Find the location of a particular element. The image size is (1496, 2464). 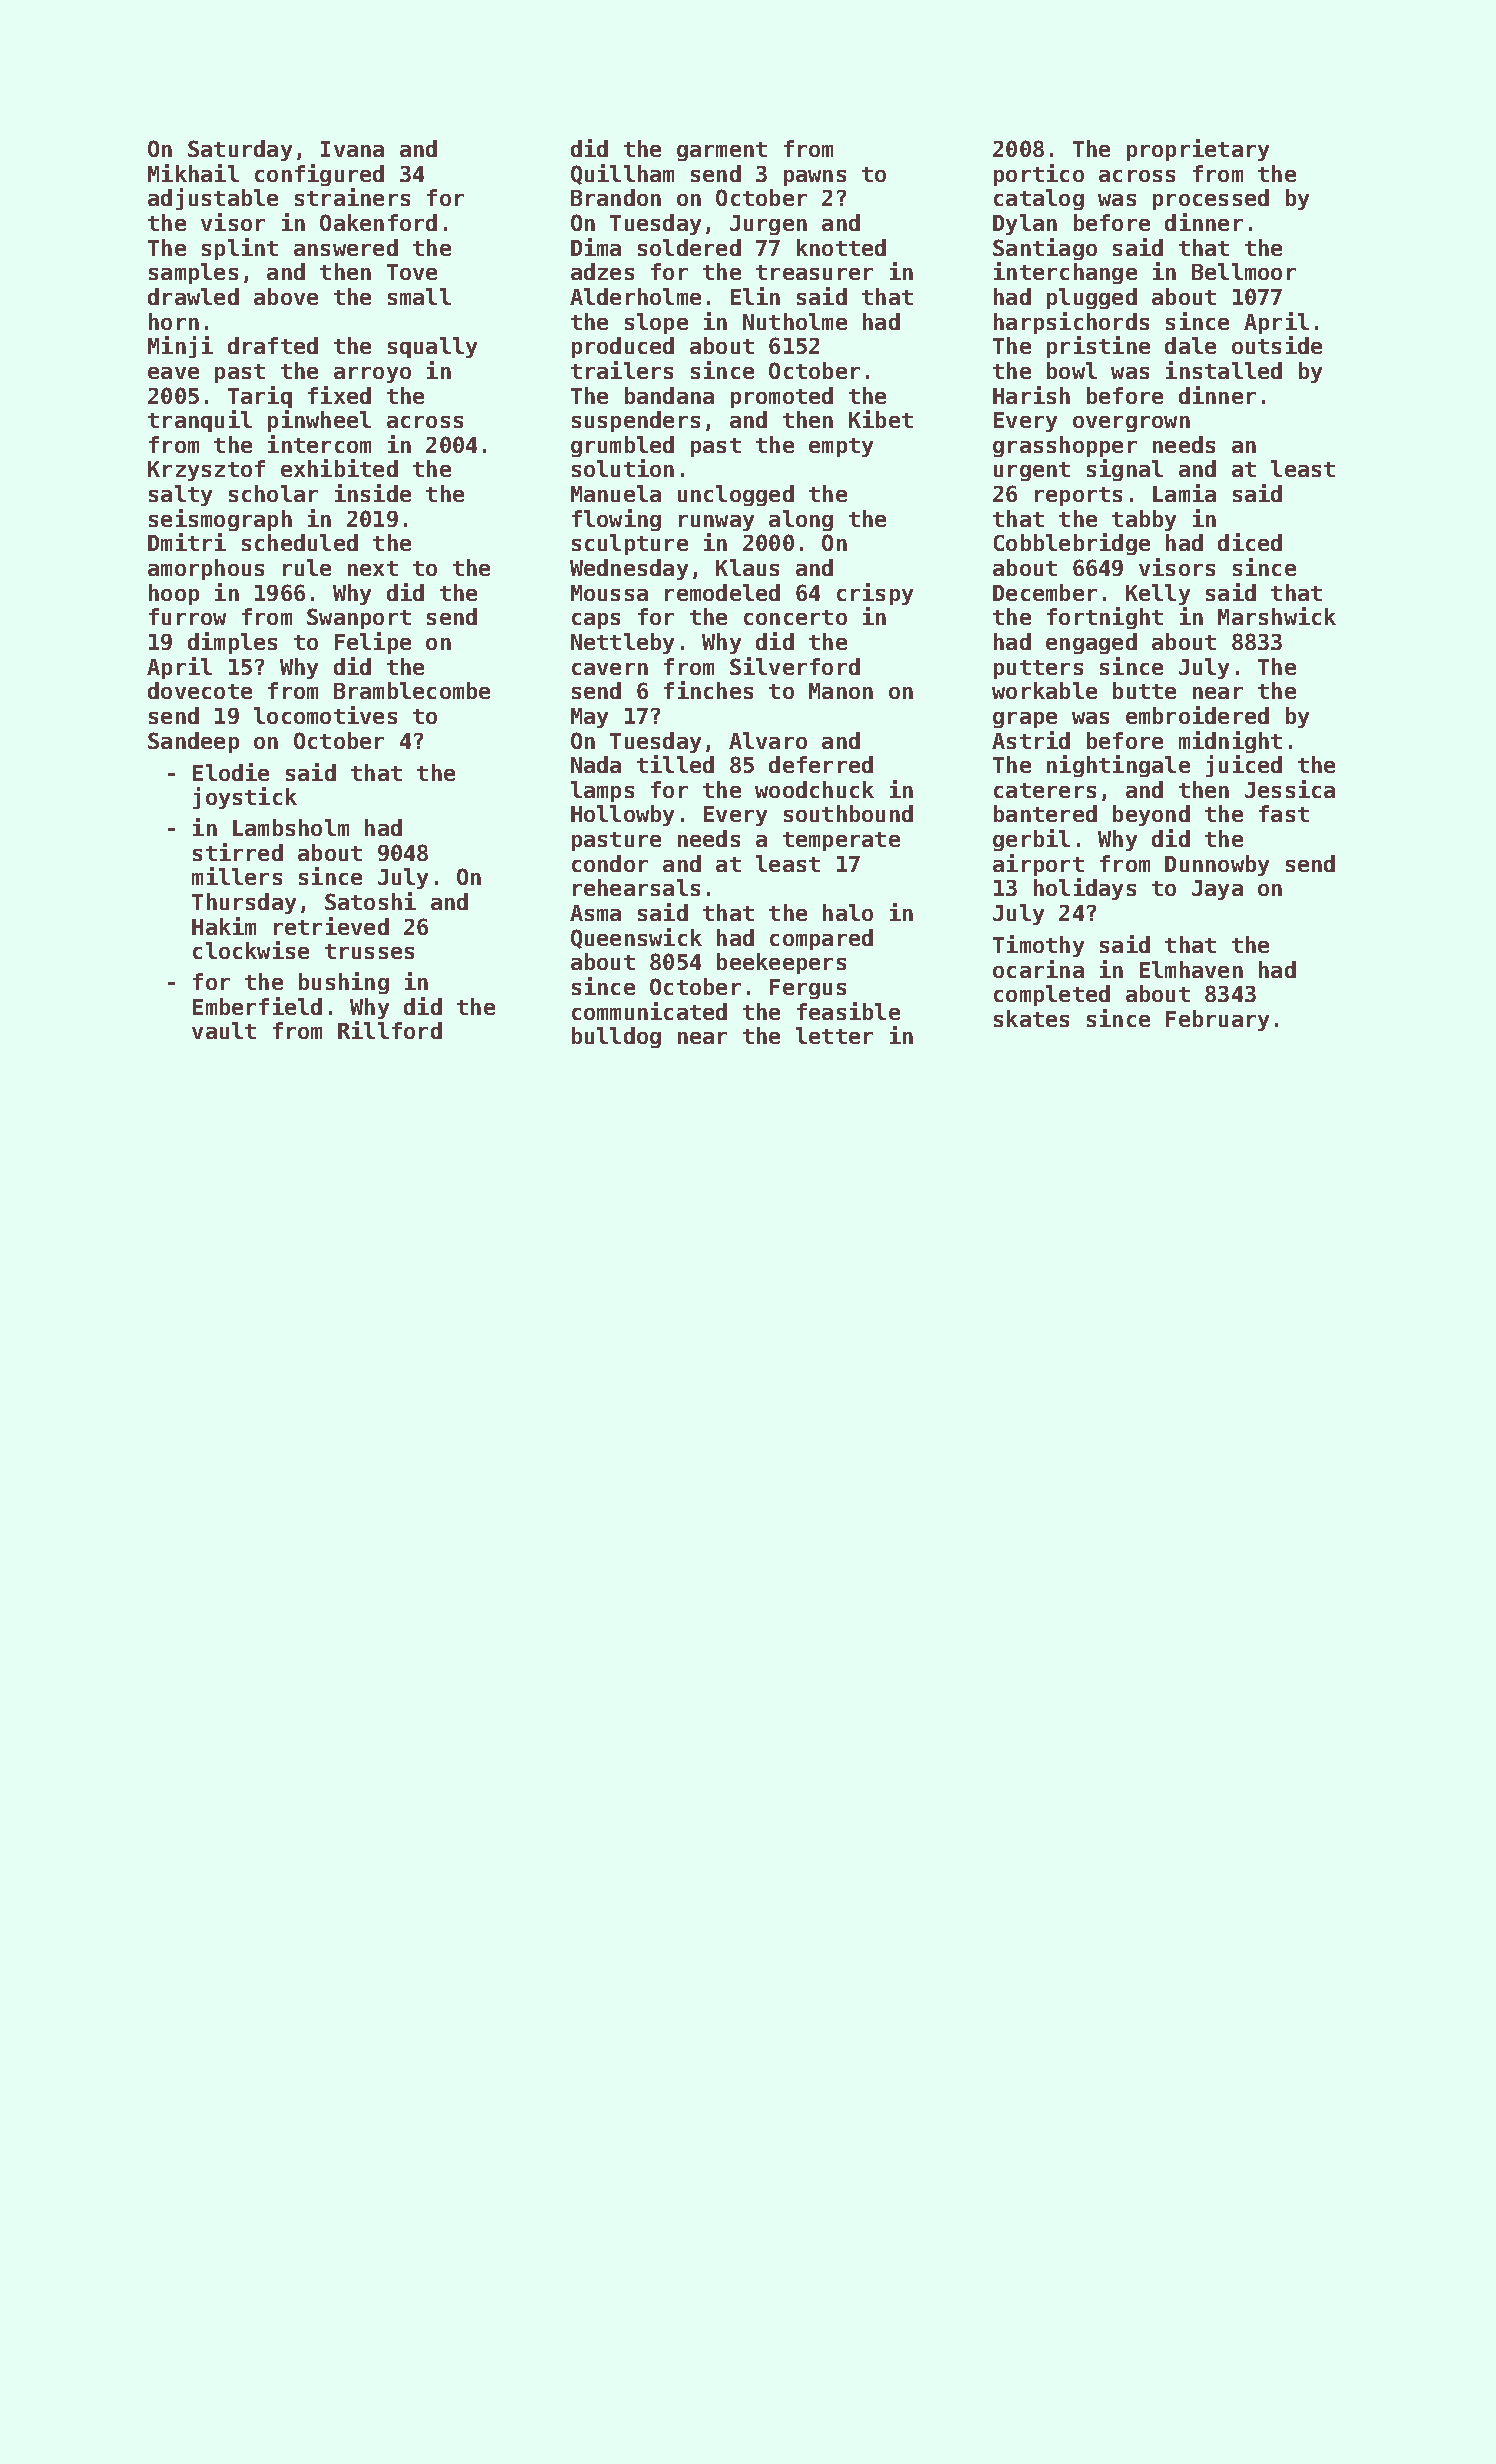

stirred is located at coordinates (238, 852).
